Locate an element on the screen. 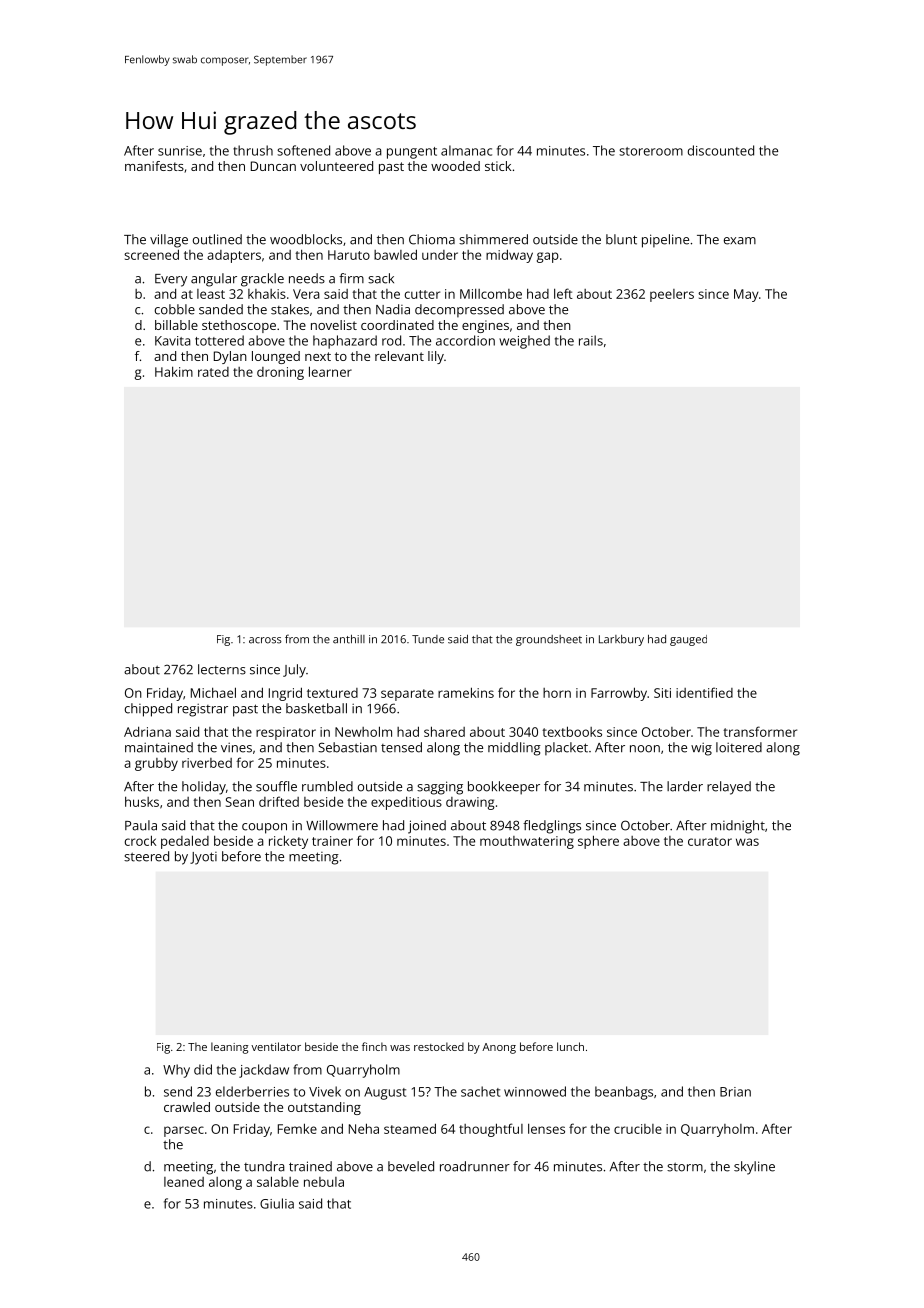 The image size is (924, 1308). shimmered is located at coordinates (493, 239).
